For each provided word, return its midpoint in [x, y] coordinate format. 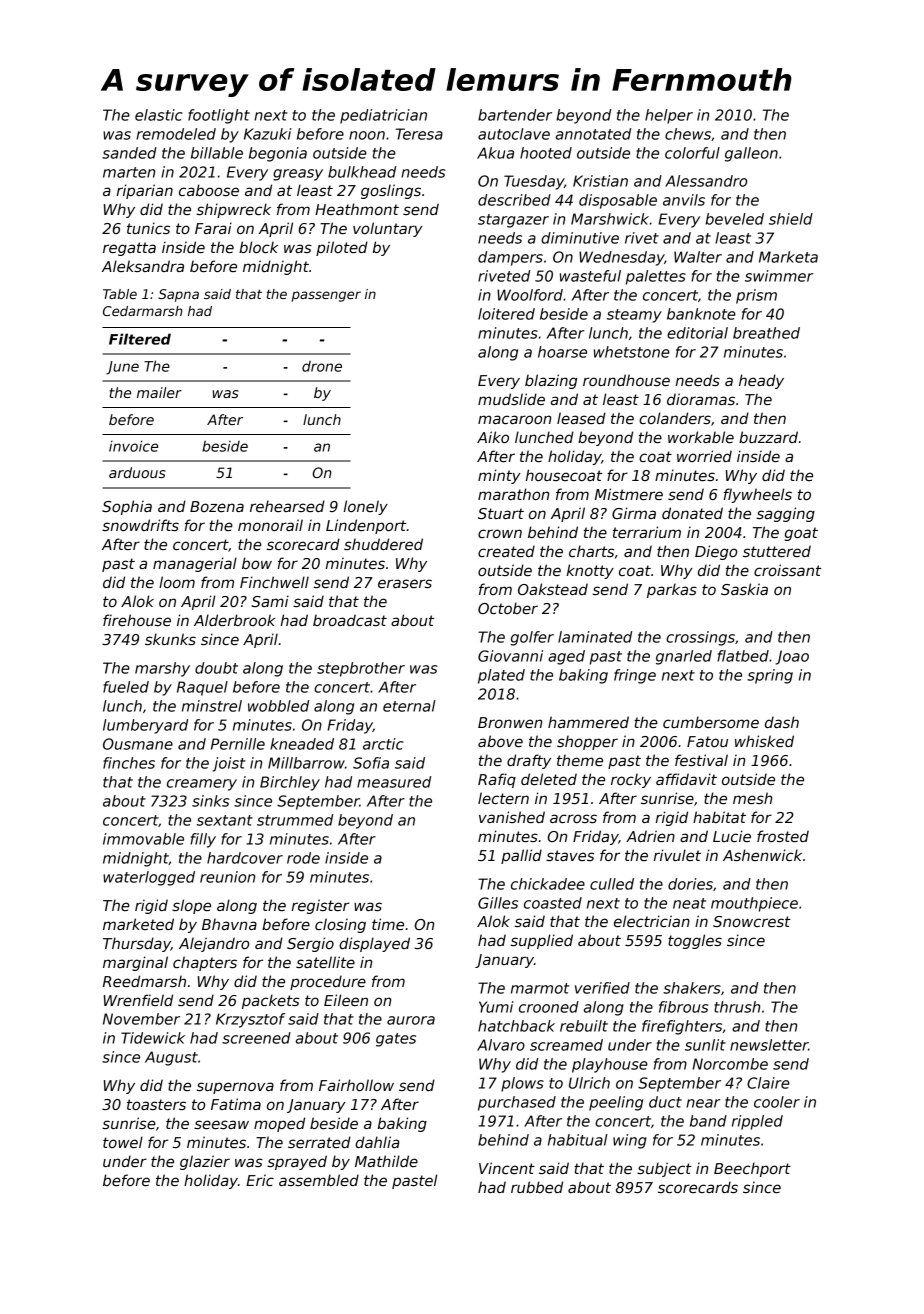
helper [669, 116]
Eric [260, 1180]
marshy [162, 669]
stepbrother [361, 669]
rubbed [537, 1187]
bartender [515, 115]
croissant [787, 570]
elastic [159, 115]
